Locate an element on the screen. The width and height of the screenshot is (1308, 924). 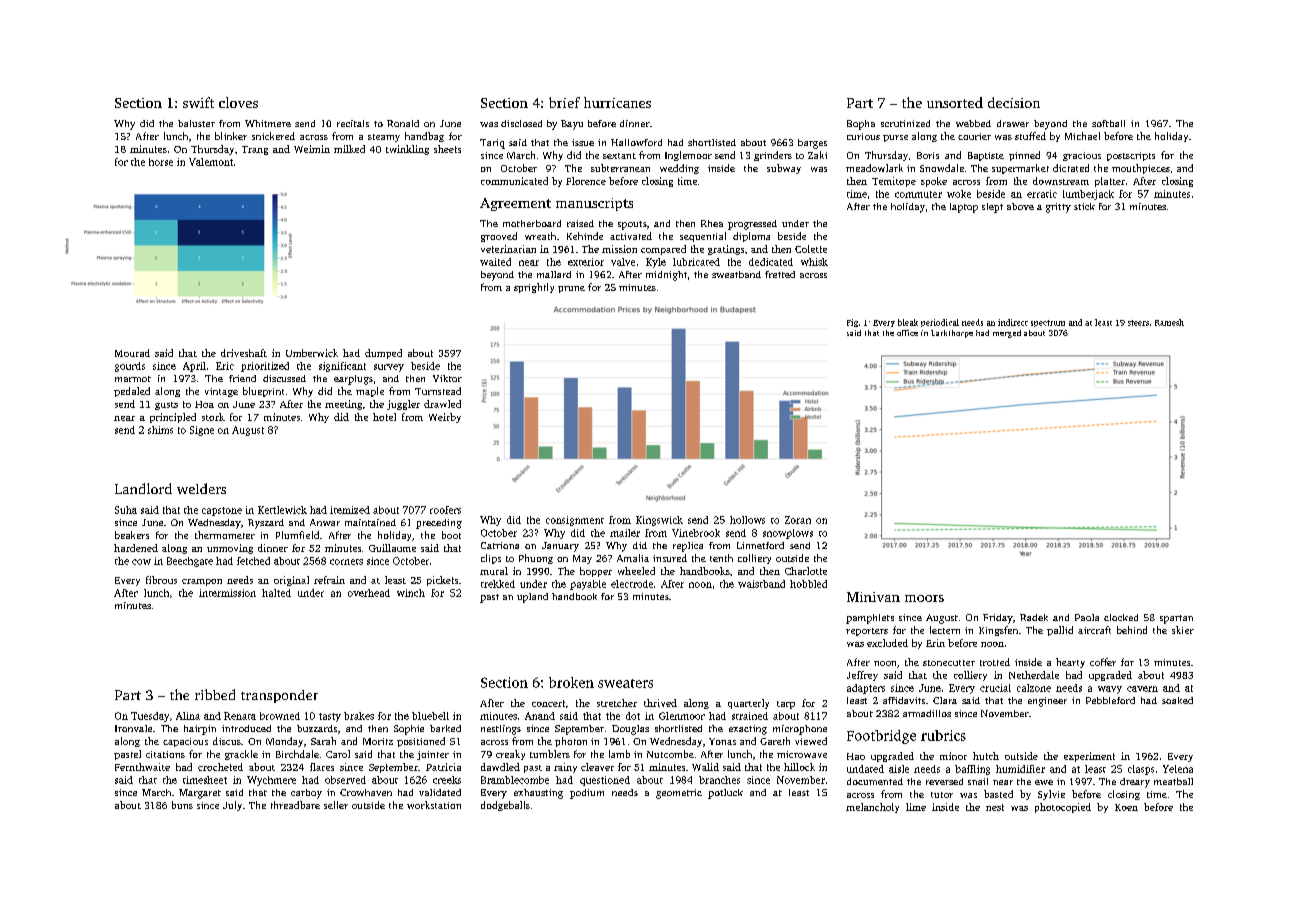
Weirby is located at coordinates (445, 418).
